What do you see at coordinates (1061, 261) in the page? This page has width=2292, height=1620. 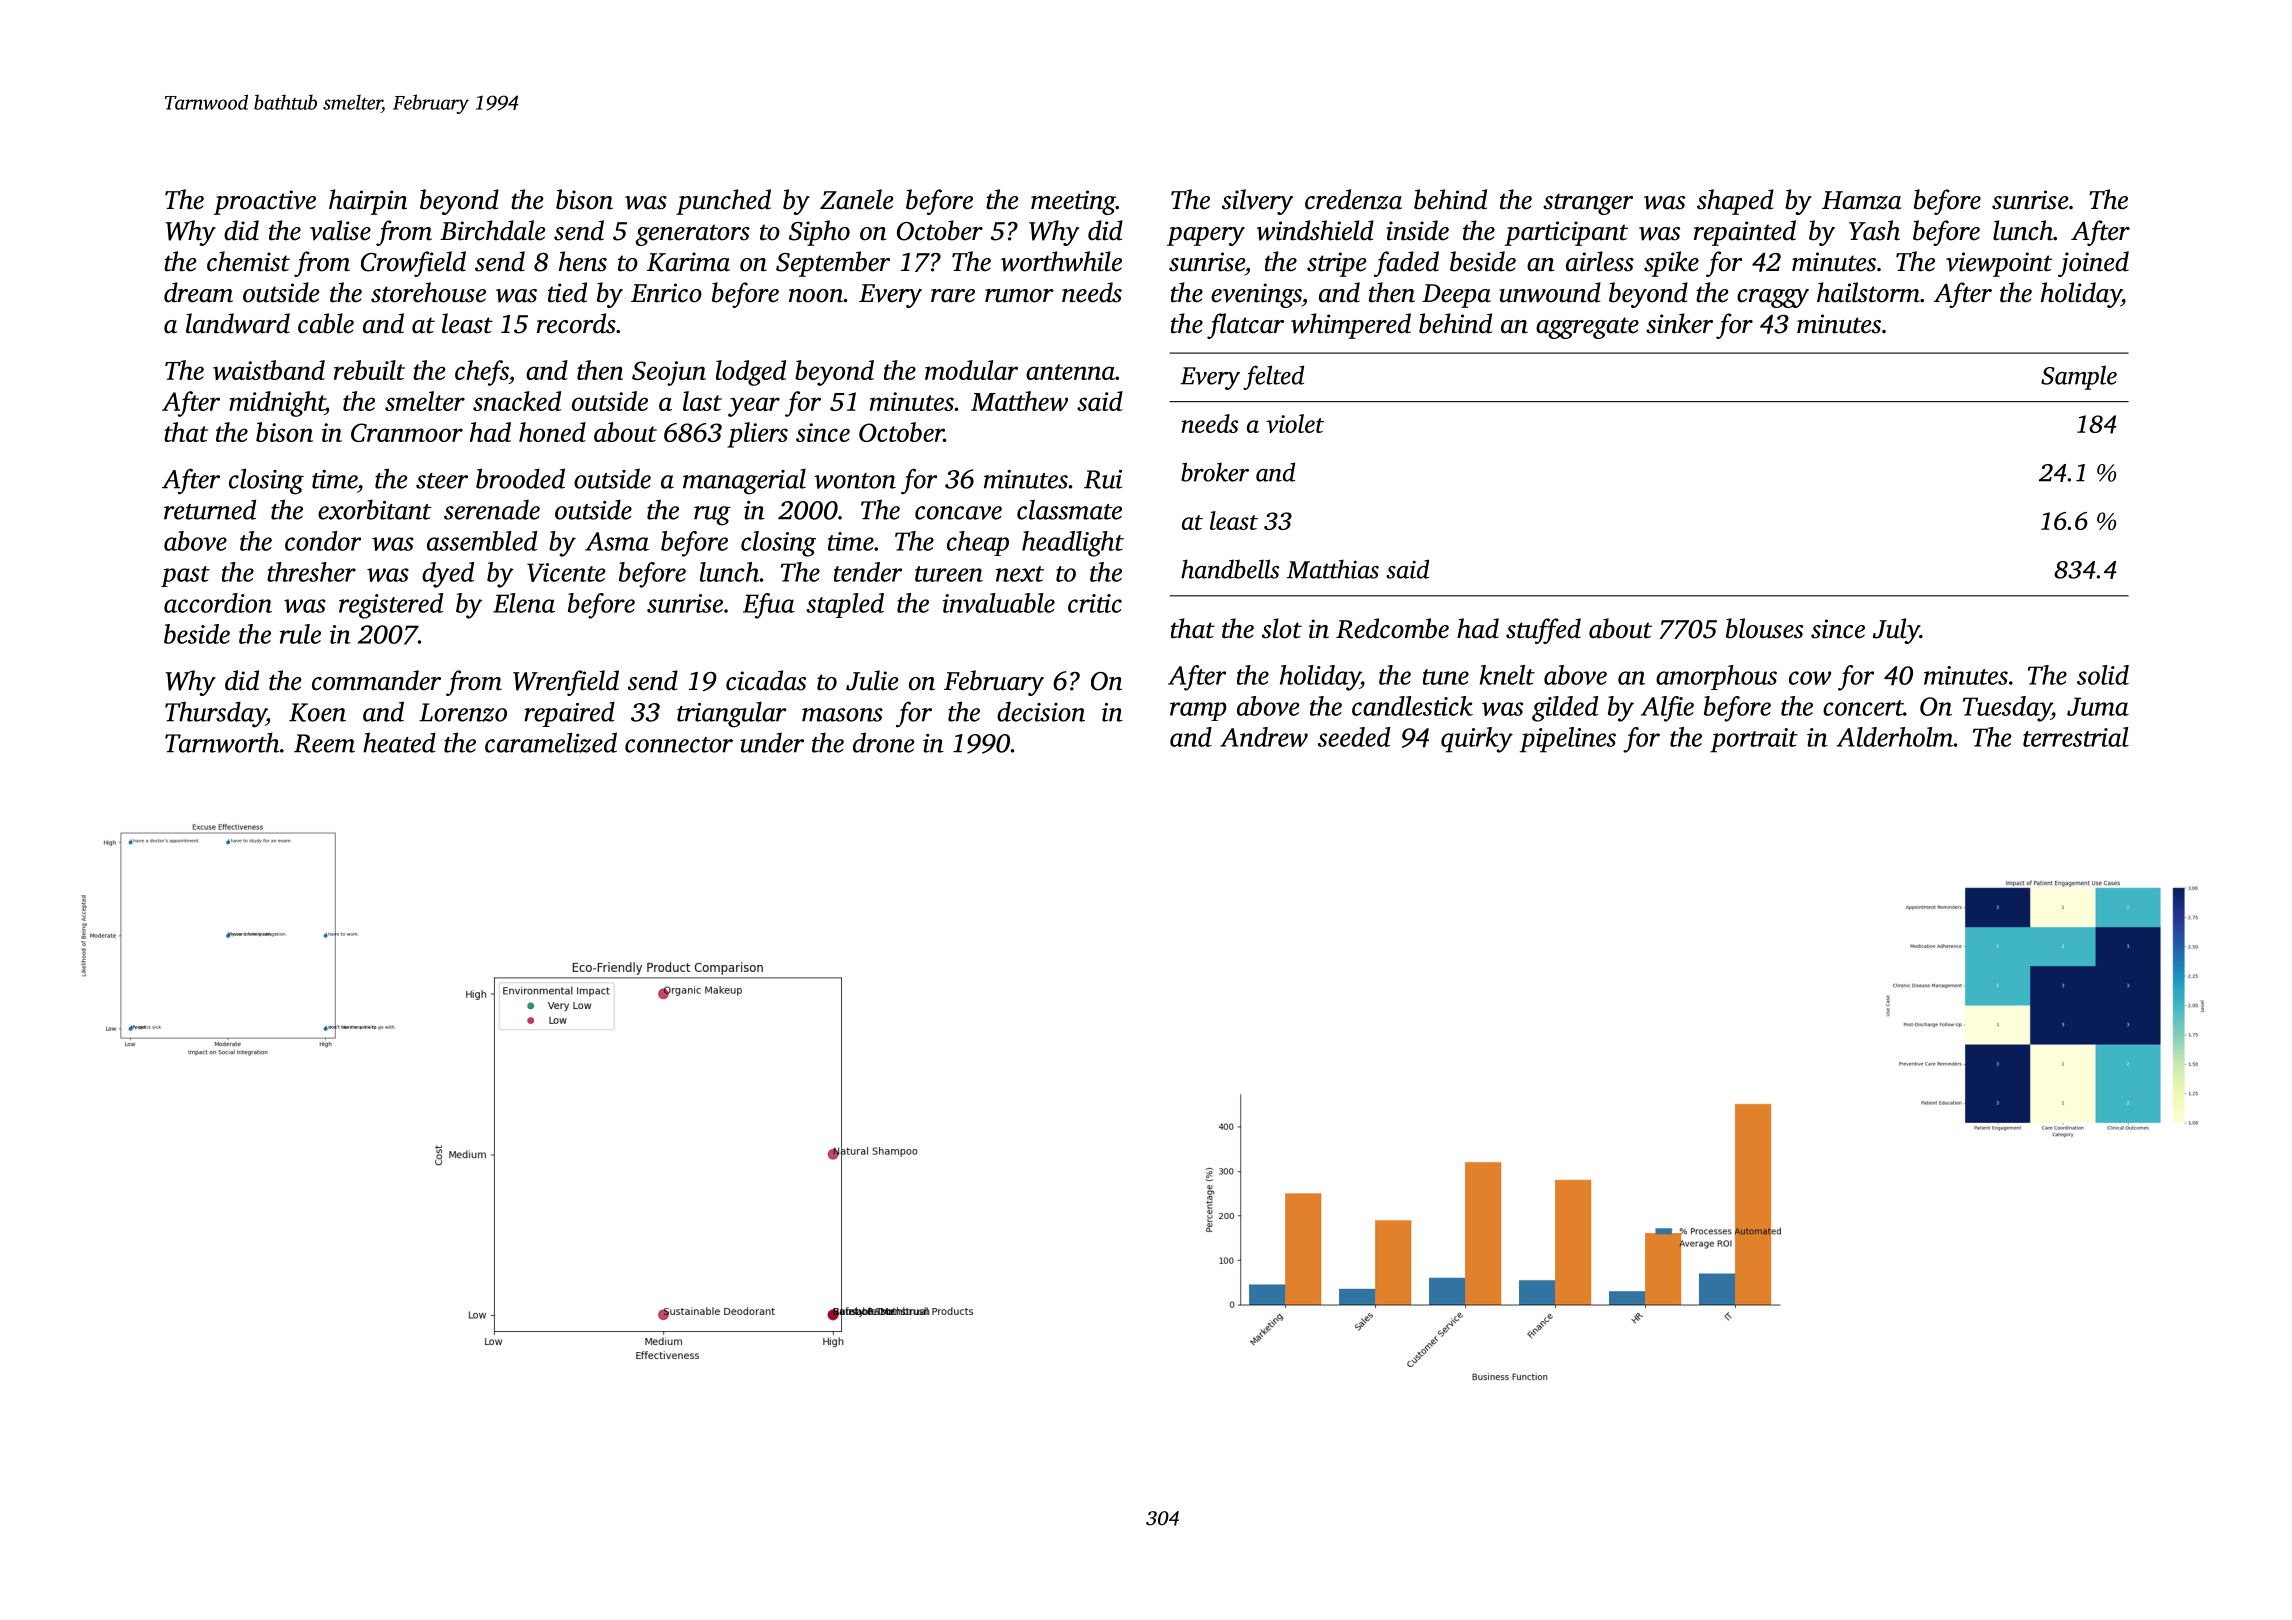 I see `worthwhile` at bounding box center [1061, 261].
